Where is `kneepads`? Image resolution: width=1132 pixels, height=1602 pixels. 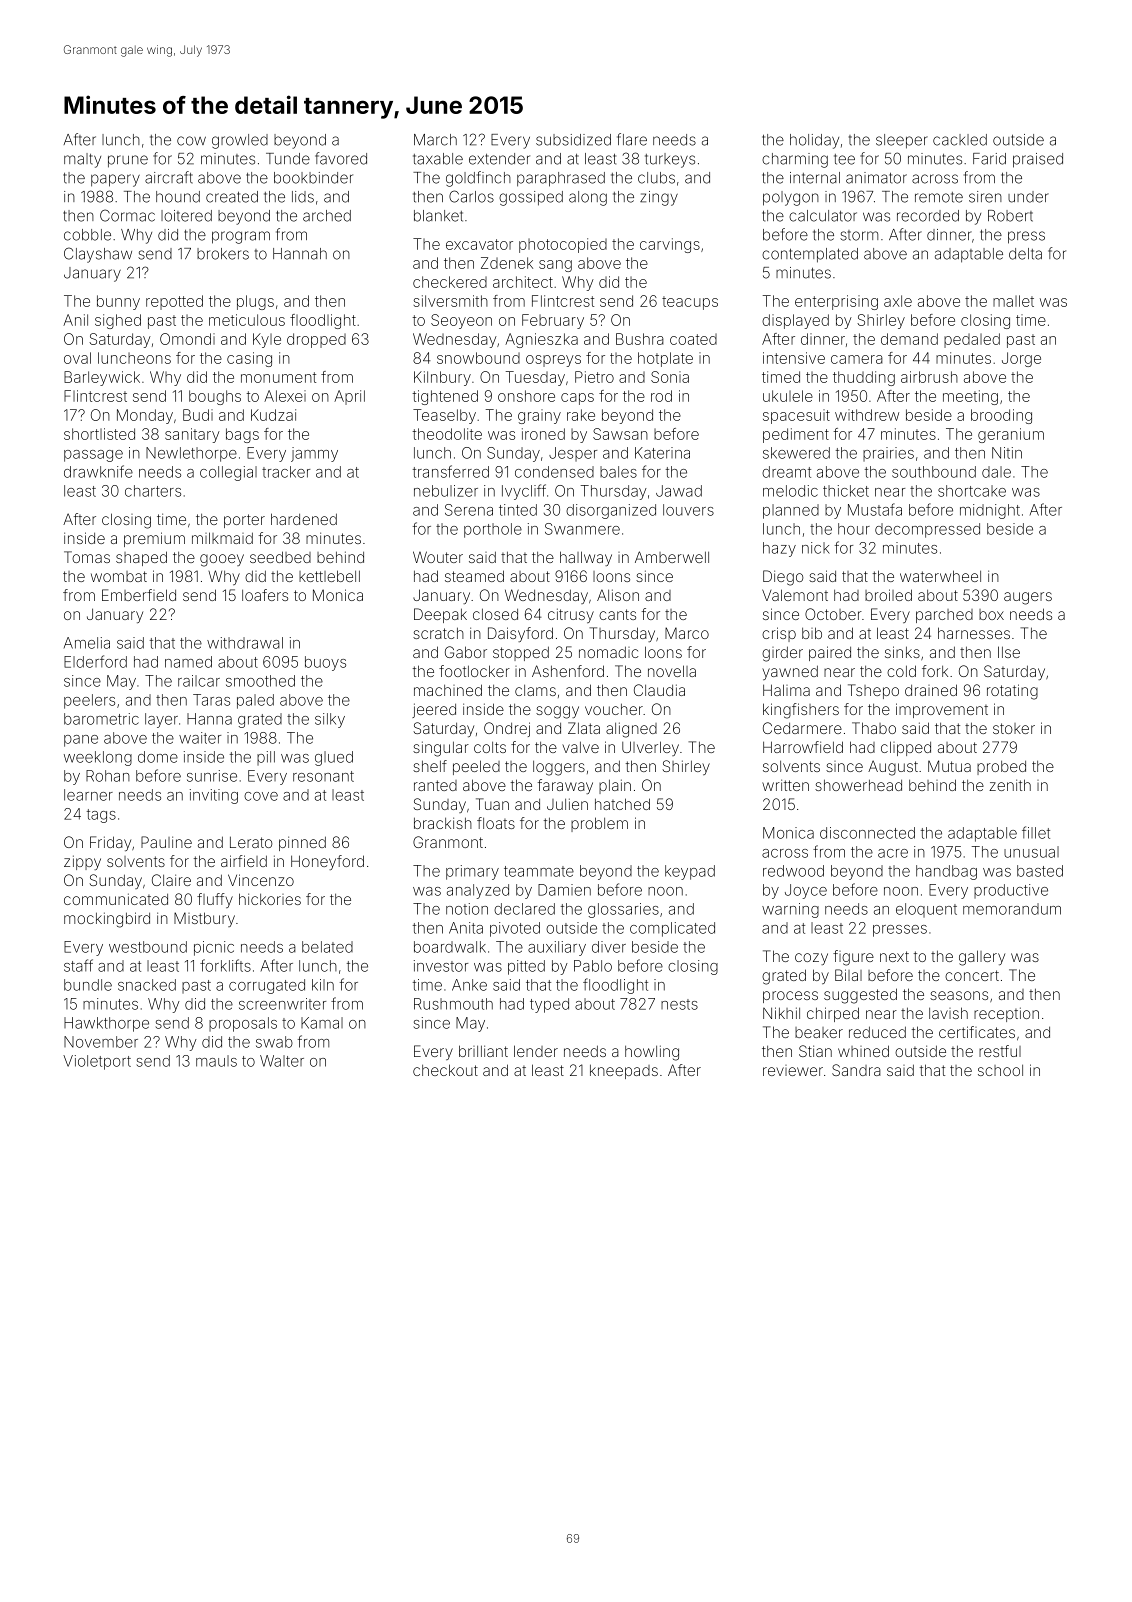
kneepads is located at coordinates (624, 1071).
